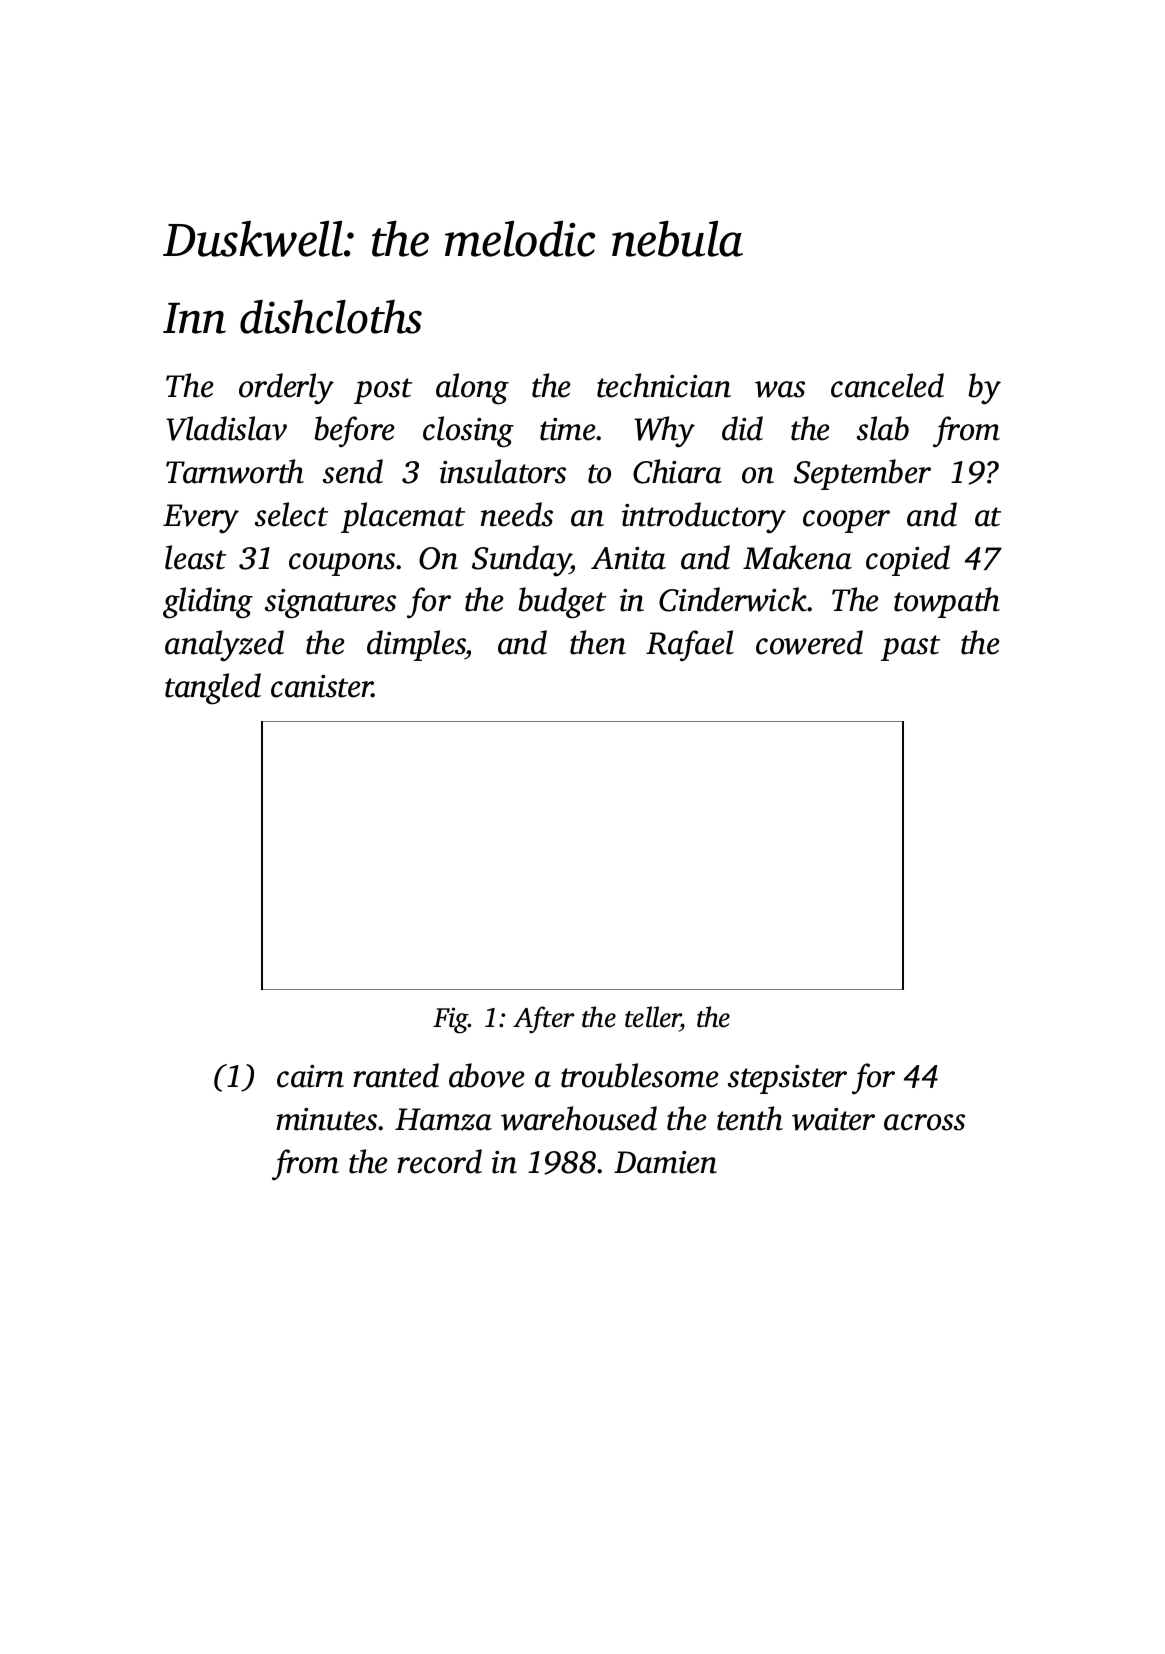 Image resolution: width=1165 pixels, height=1654 pixels. Describe the element at coordinates (809, 642) in the image. I see `cowered` at that location.
